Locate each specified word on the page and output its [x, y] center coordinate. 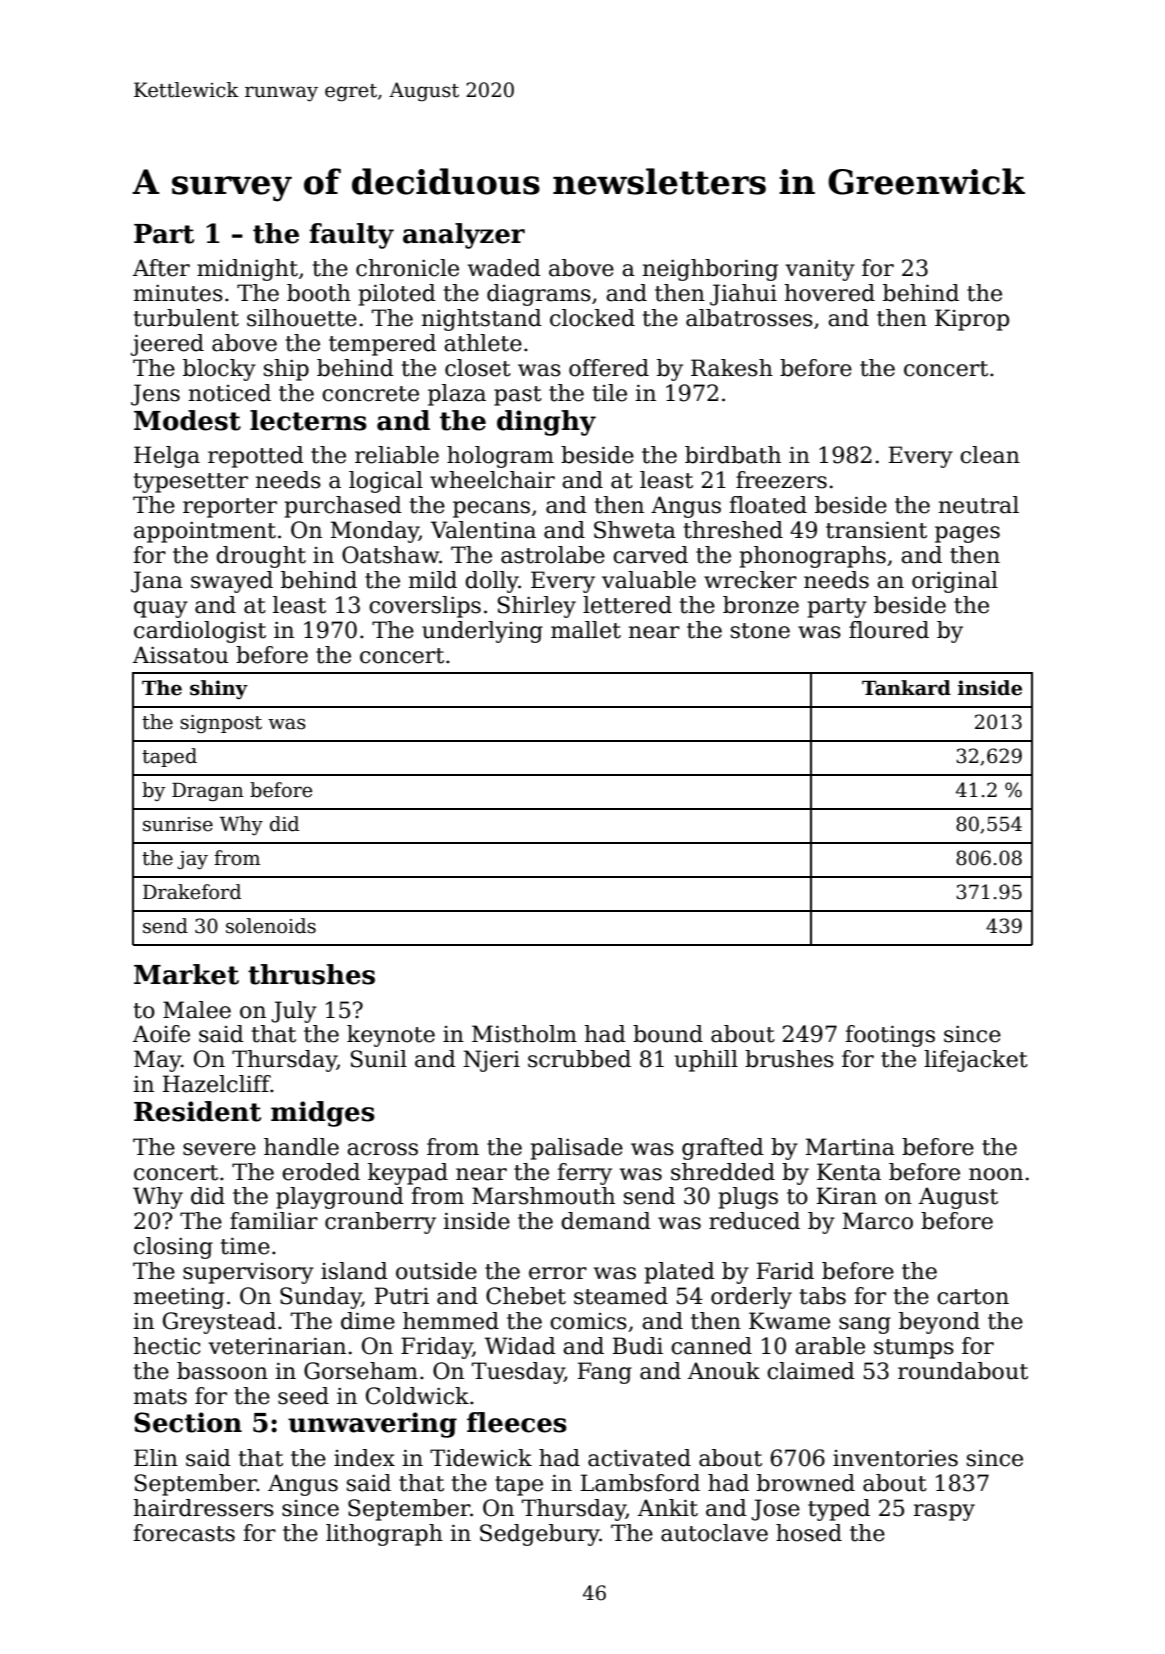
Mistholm [524, 1034]
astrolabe [553, 555]
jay [192, 860]
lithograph [384, 1535]
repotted [256, 457]
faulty [351, 236]
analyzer [464, 236]
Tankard [906, 688]
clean [990, 455]
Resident [197, 1111]
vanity [820, 270]
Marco [878, 1221]
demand [606, 1221]
